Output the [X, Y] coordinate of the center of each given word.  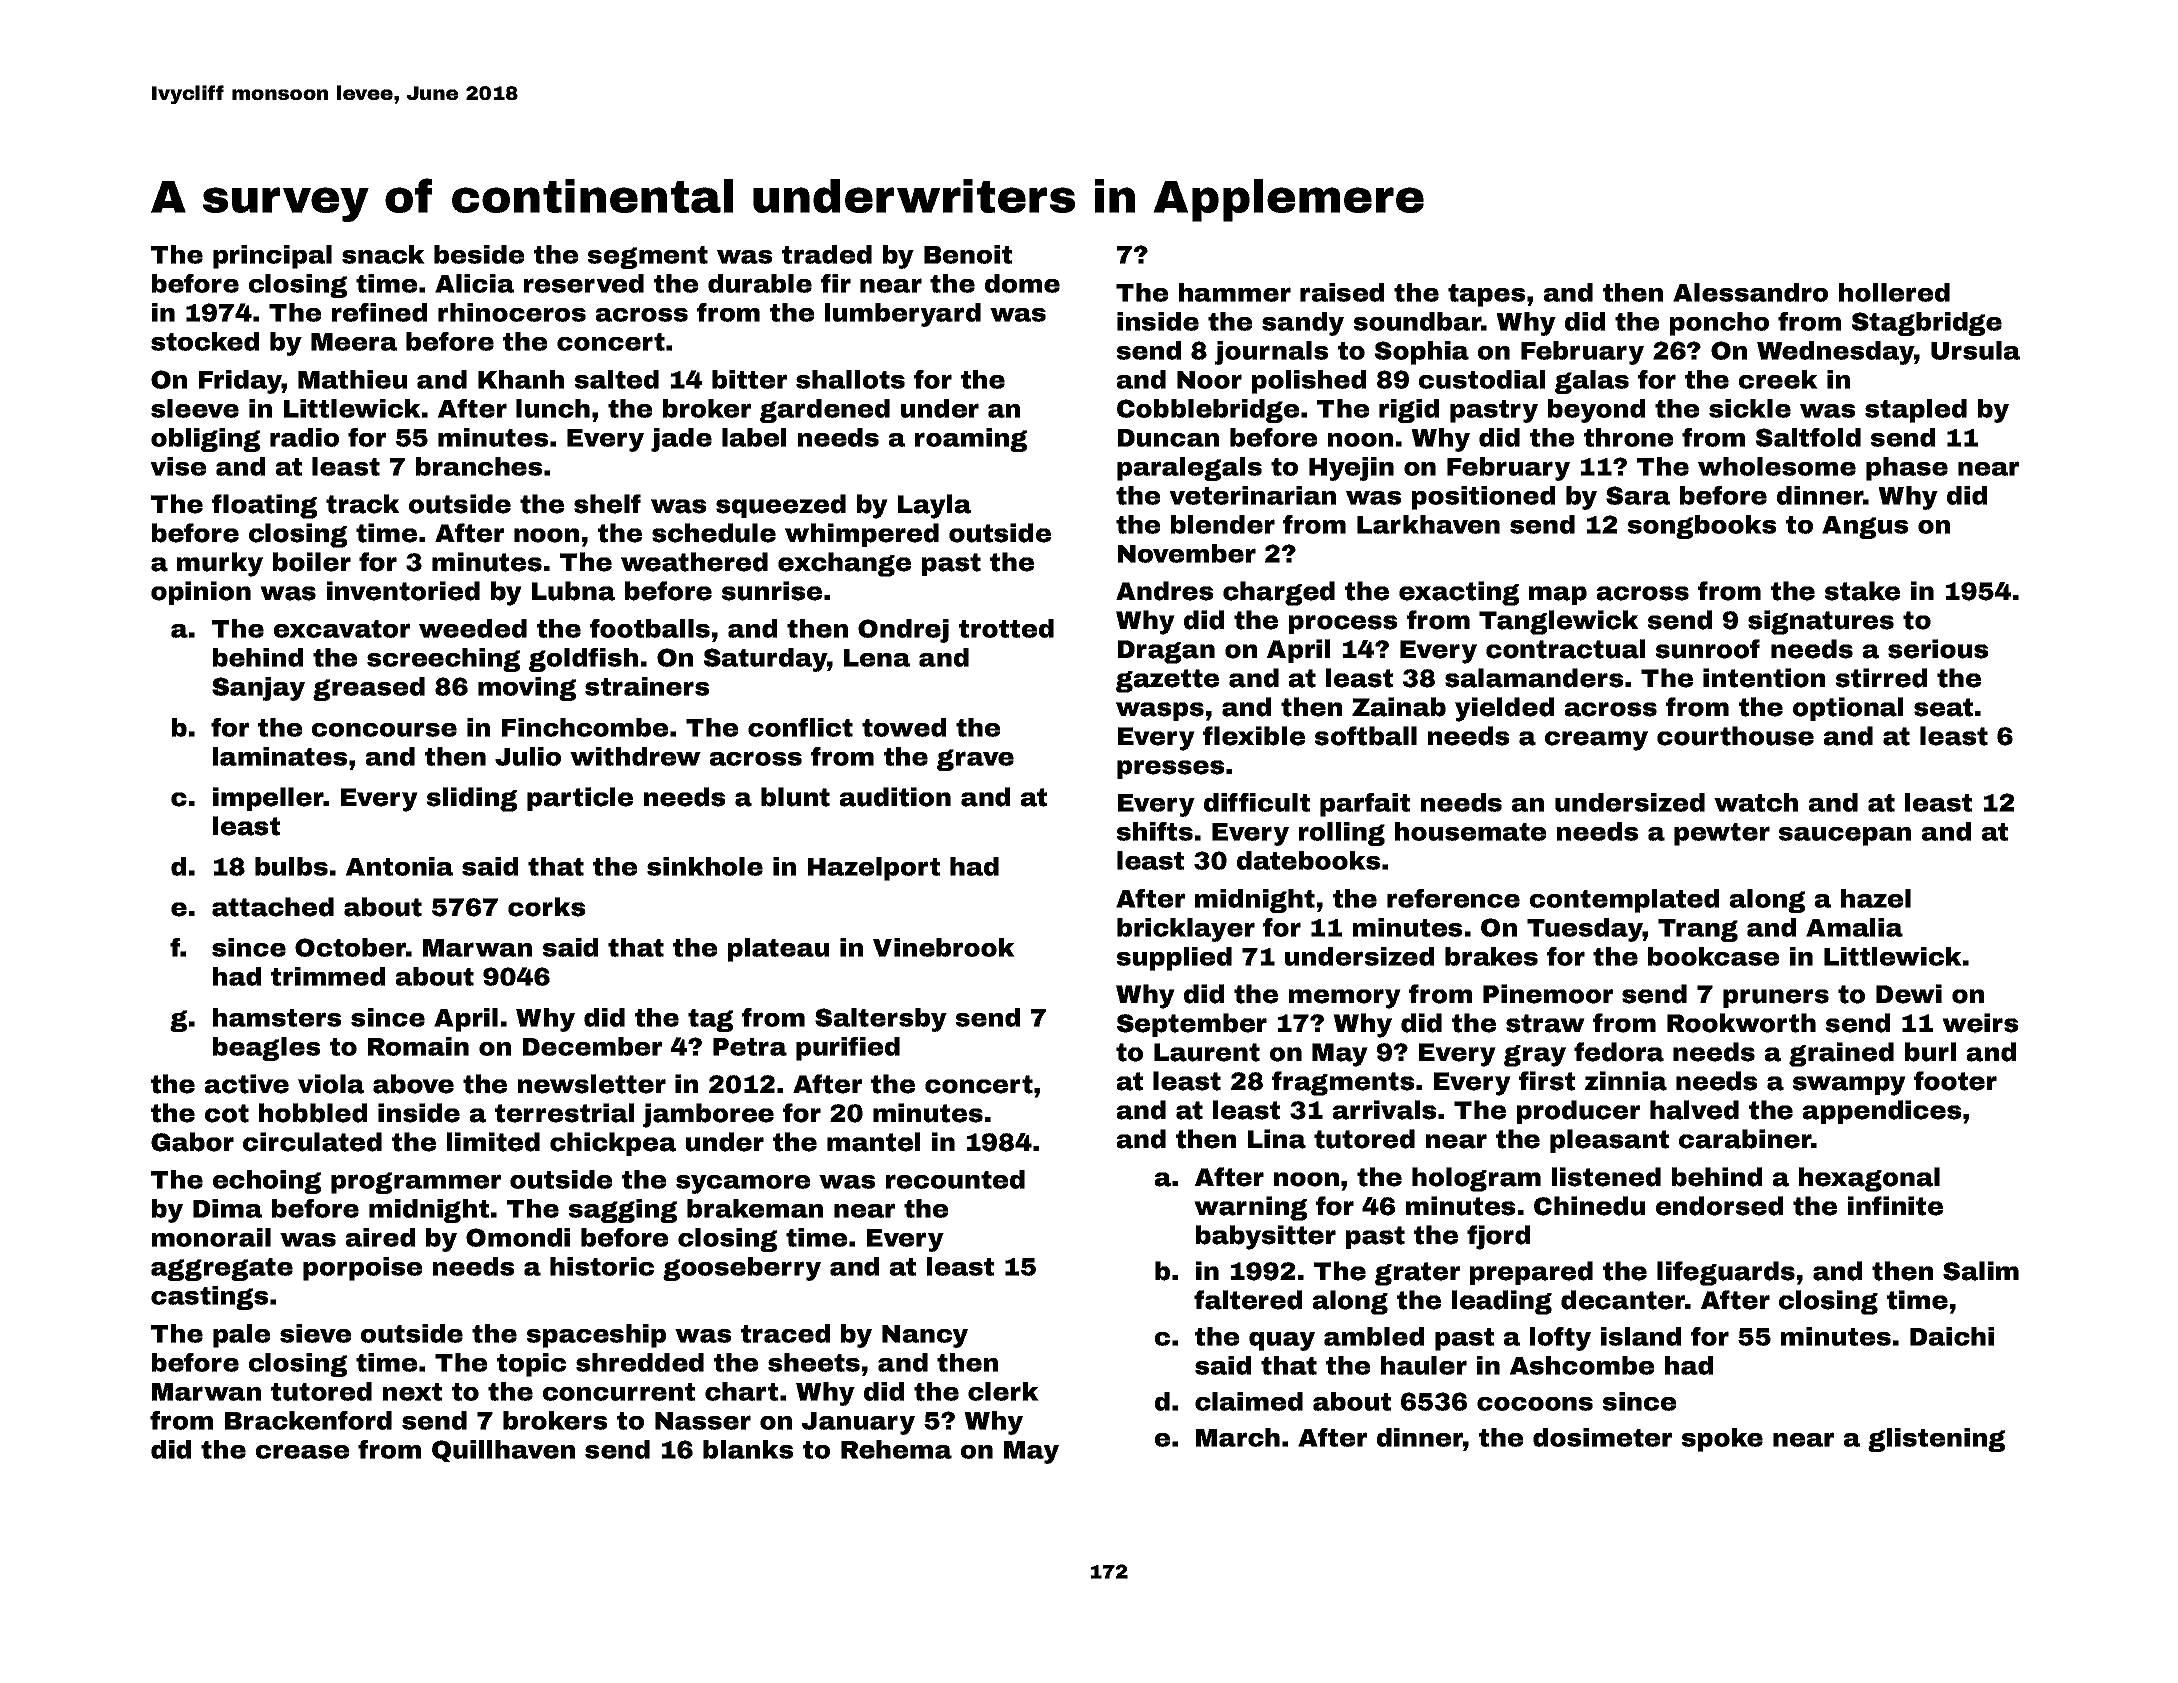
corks [546, 907]
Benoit [968, 254]
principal [272, 257]
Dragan [1166, 652]
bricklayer [1186, 930]
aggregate [222, 1269]
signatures [1821, 622]
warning [1250, 1208]
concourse [384, 729]
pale [241, 1336]
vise [178, 466]
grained [1841, 1054]
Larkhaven [1428, 524]
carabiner [1745, 1139]
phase [1907, 469]
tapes [1486, 295]
